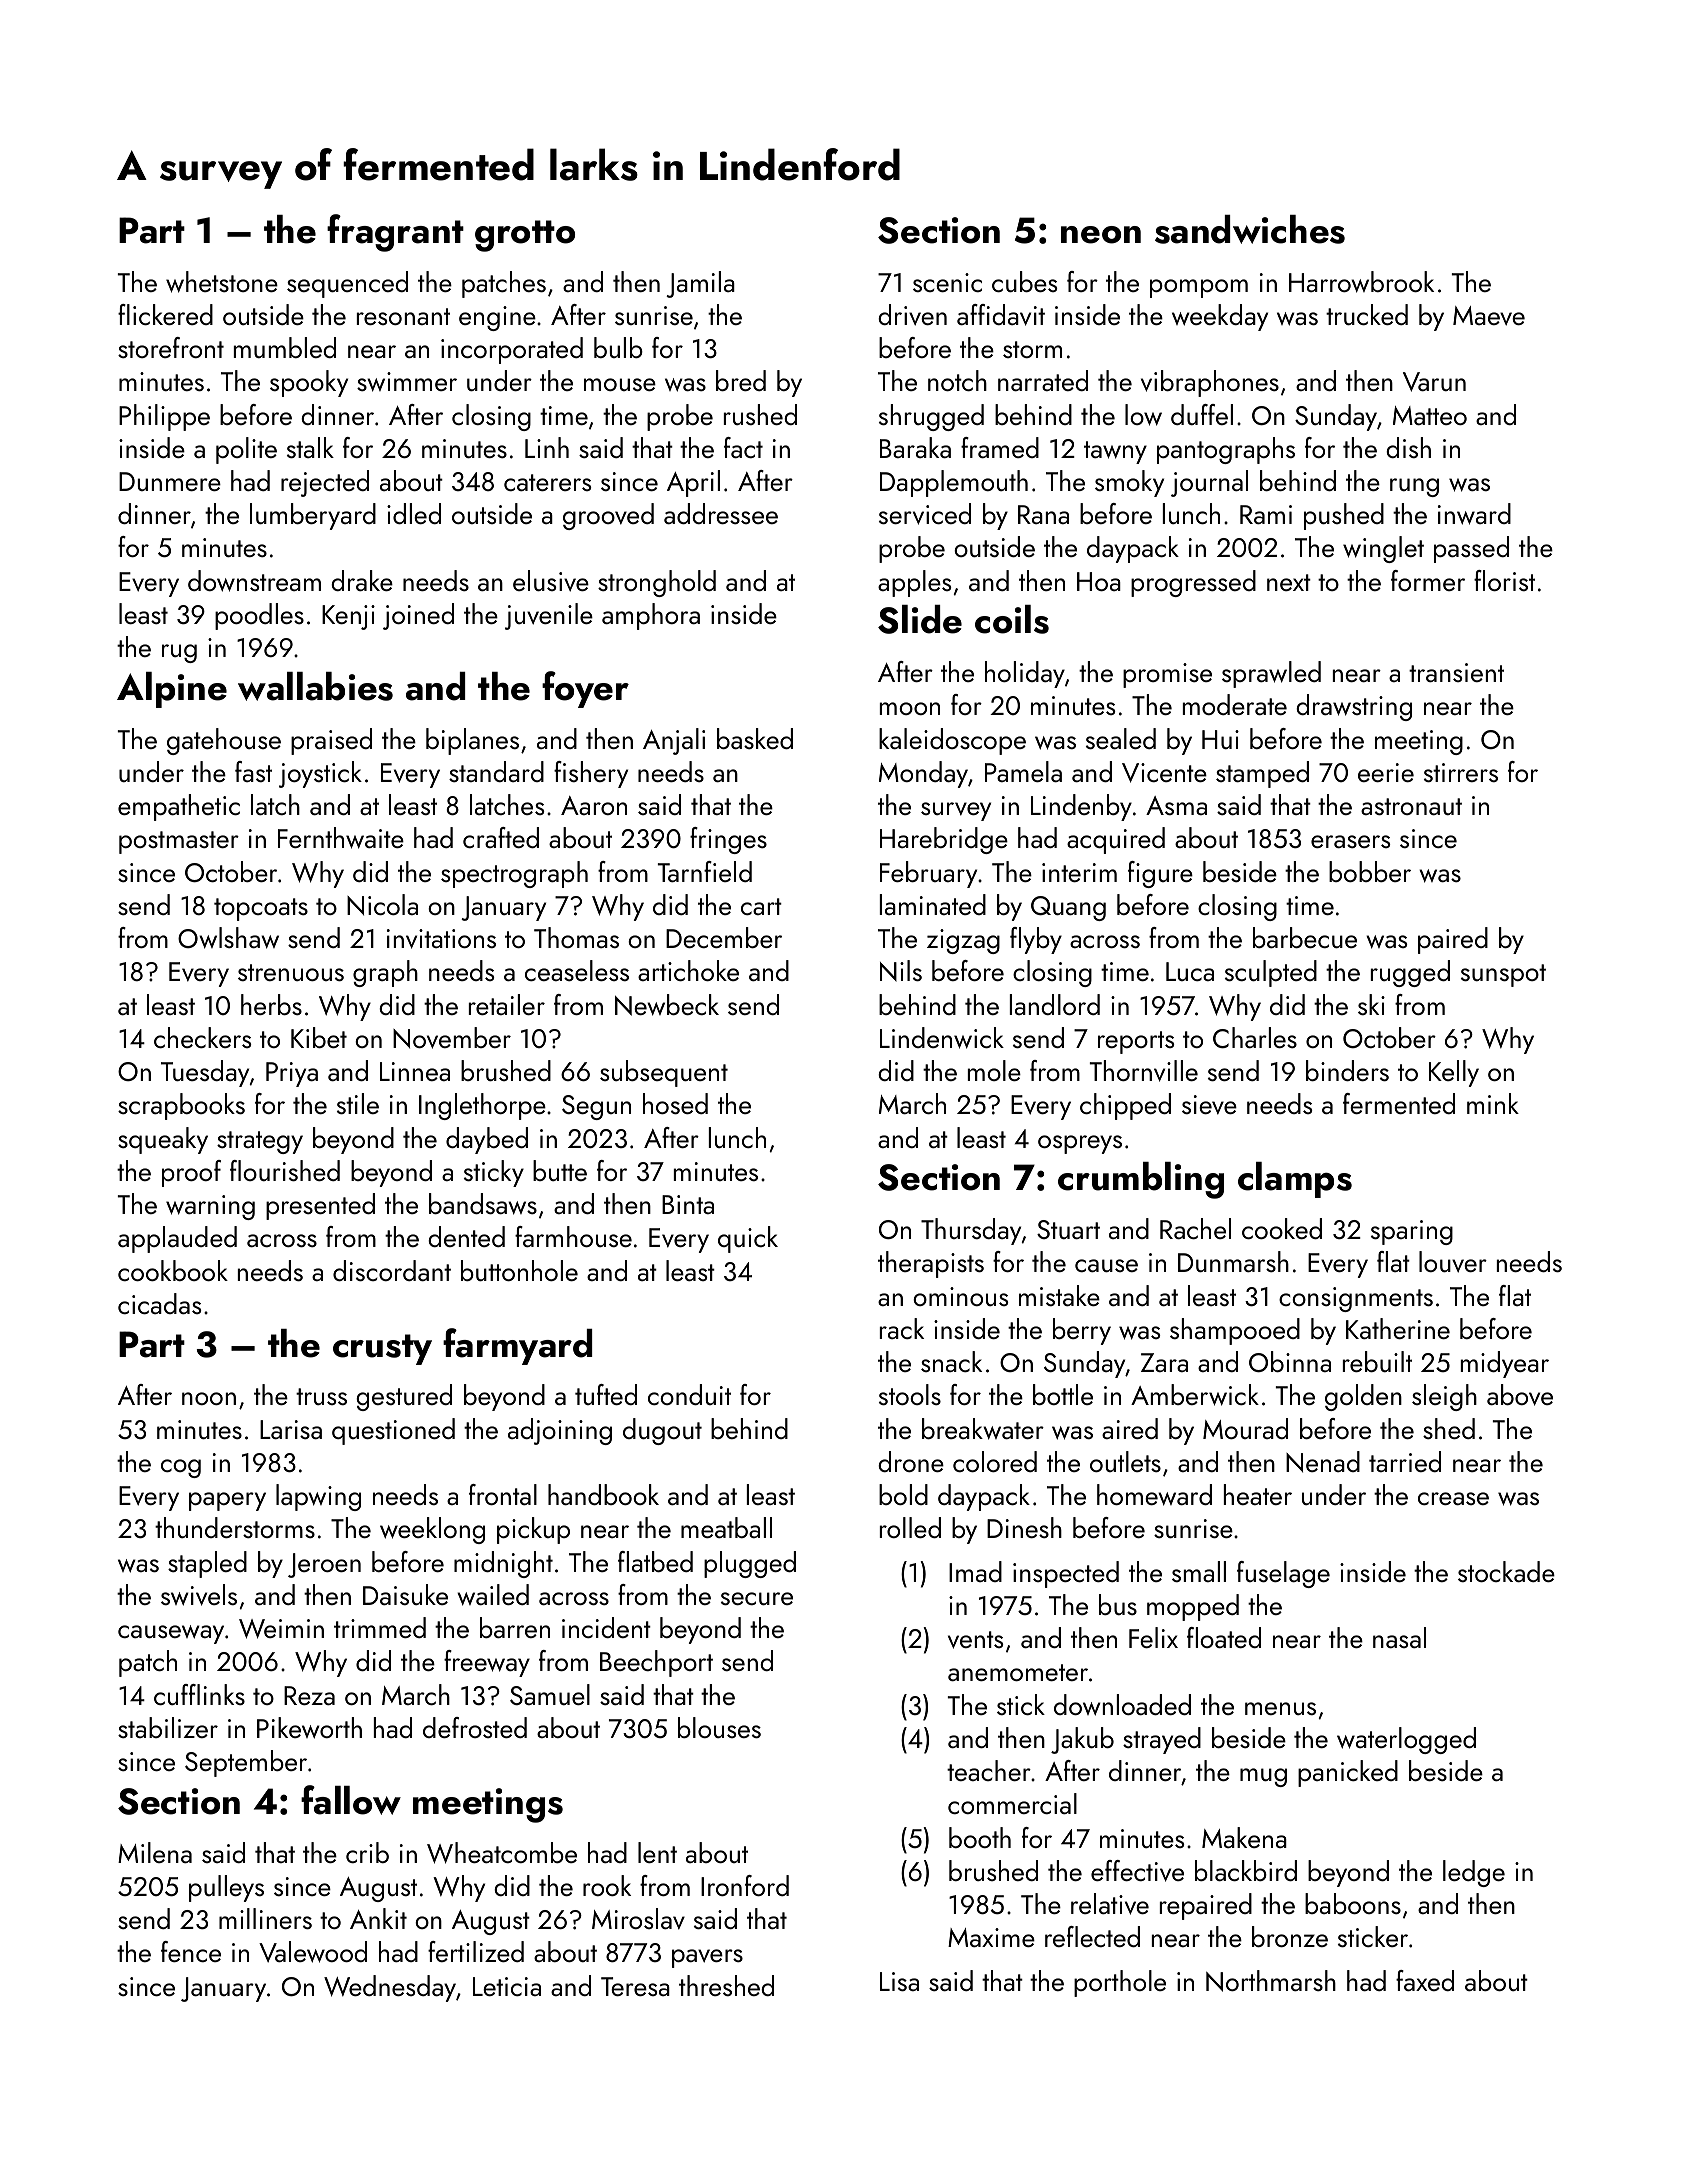 Image resolution: width=1683 pixels, height=2178 pixels. Describe the element at coordinates (911, 1461) in the page. I see `drone` at that location.
